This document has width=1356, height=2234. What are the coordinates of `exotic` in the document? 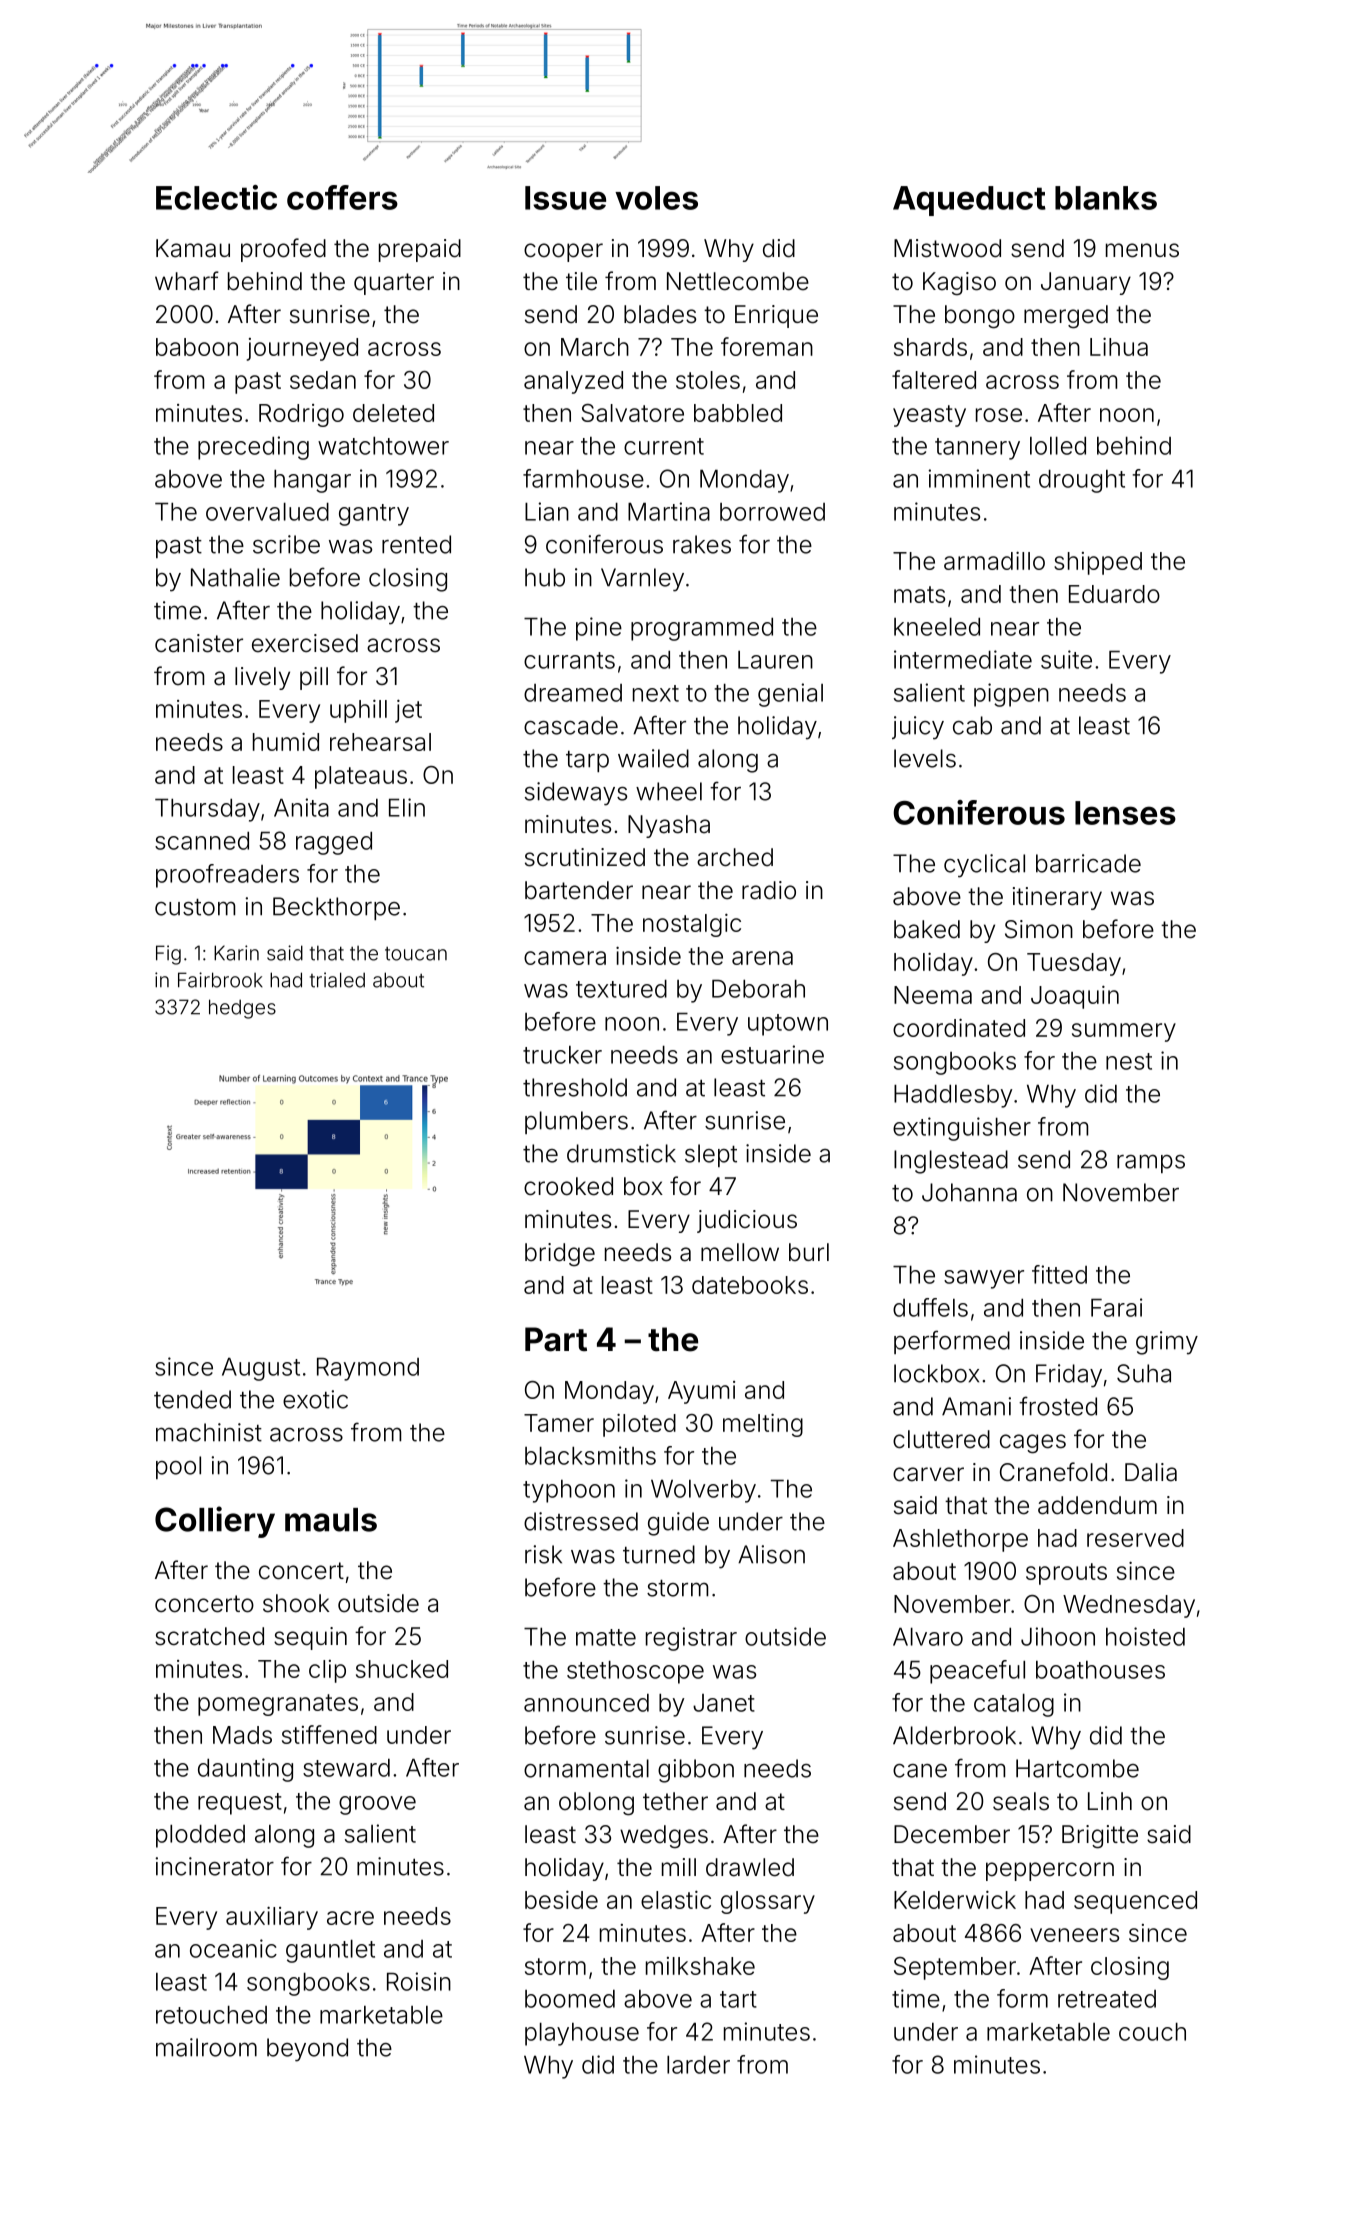 It's located at (315, 1399).
